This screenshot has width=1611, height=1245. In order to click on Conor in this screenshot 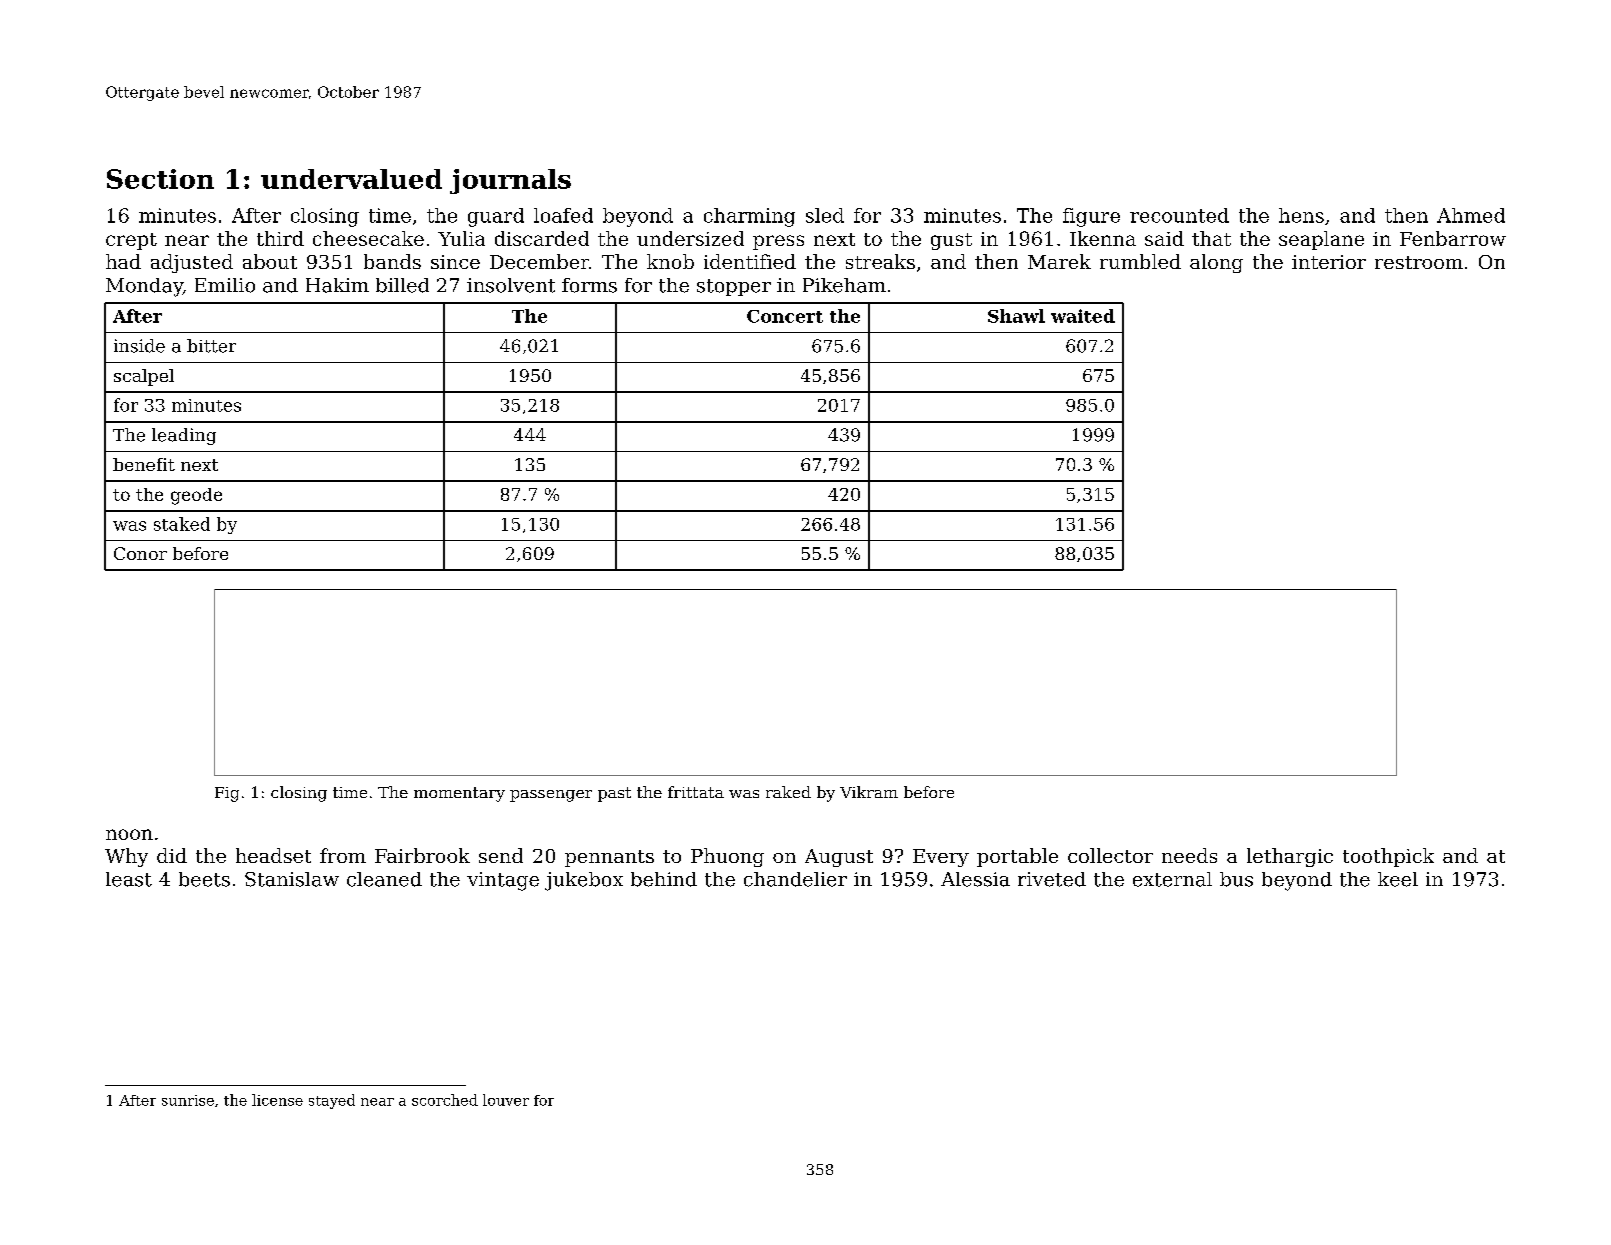, I will do `click(140, 553)`.
